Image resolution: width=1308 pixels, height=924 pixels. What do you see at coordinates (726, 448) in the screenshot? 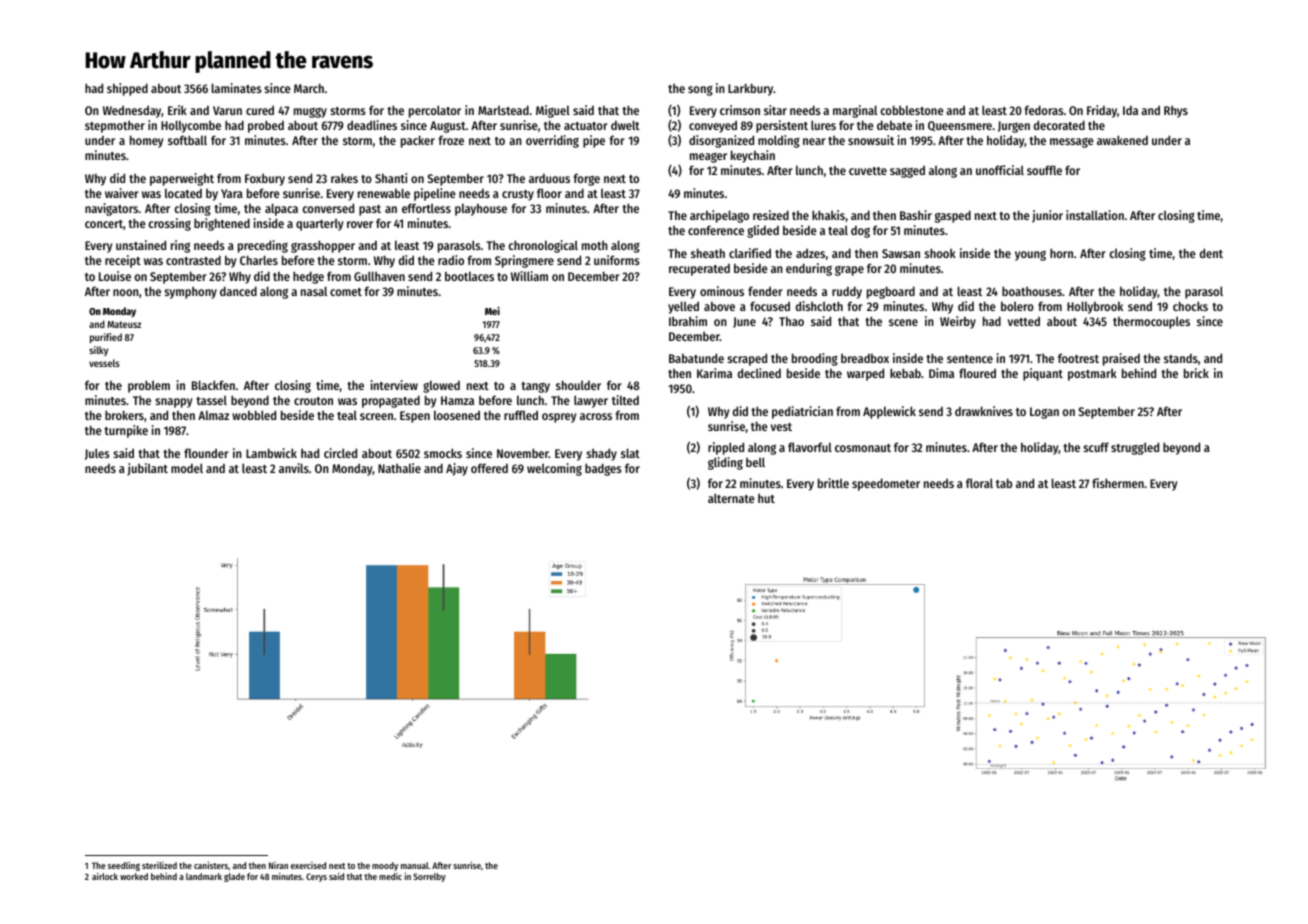
I see `rippled` at bounding box center [726, 448].
